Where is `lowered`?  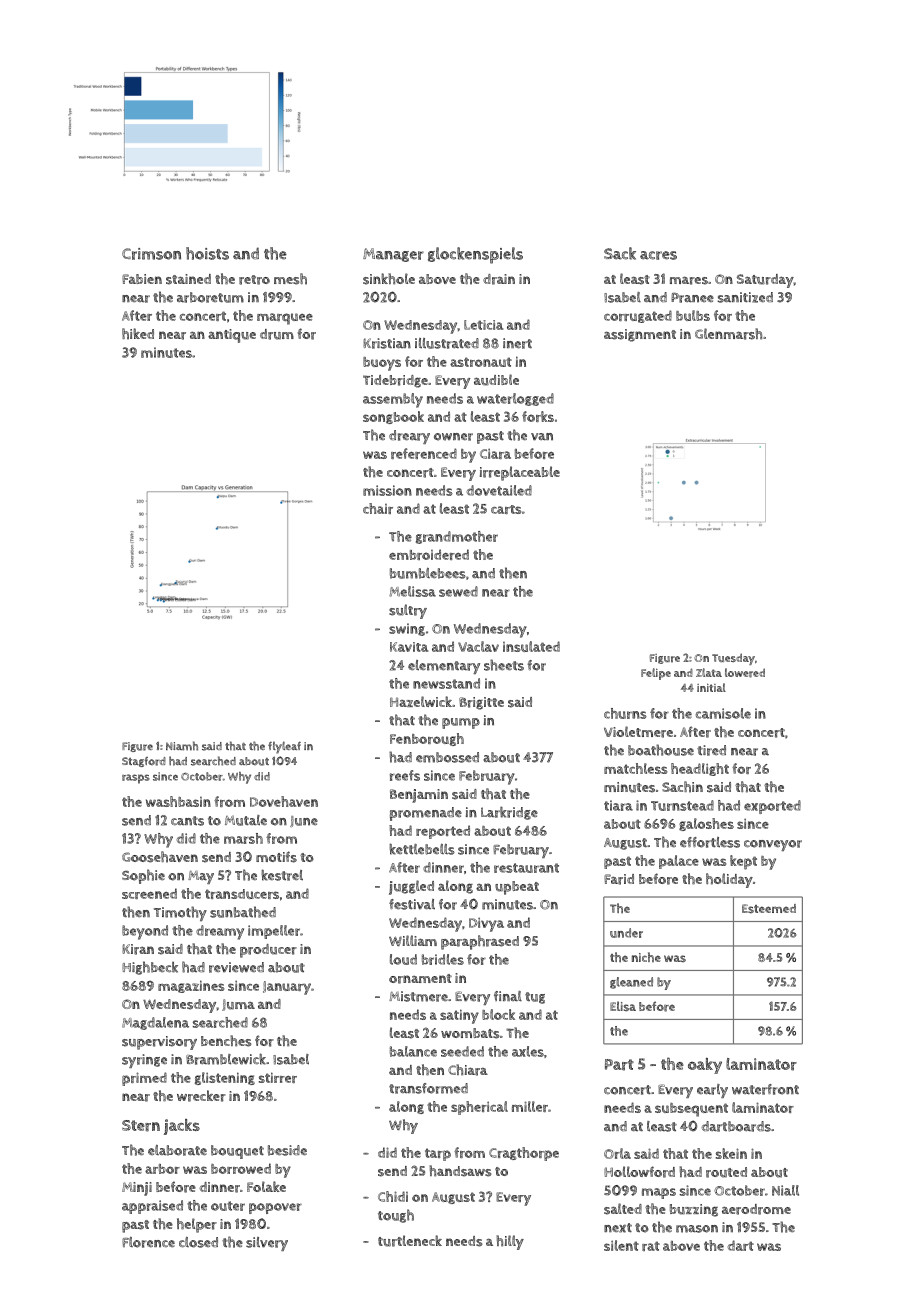 lowered is located at coordinates (745, 673).
